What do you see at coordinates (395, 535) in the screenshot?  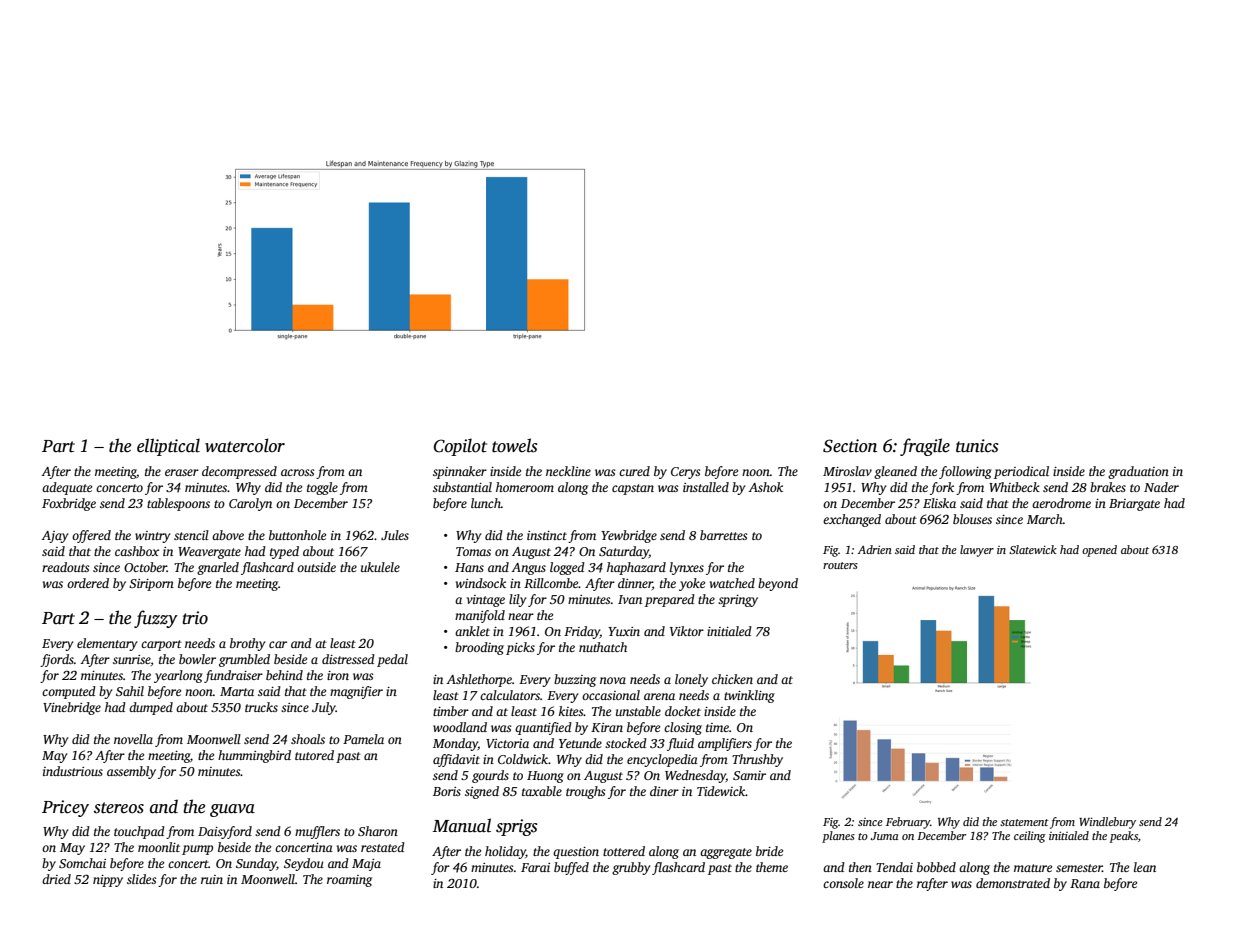 I see `Jules` at bounding box center [395, 535].
